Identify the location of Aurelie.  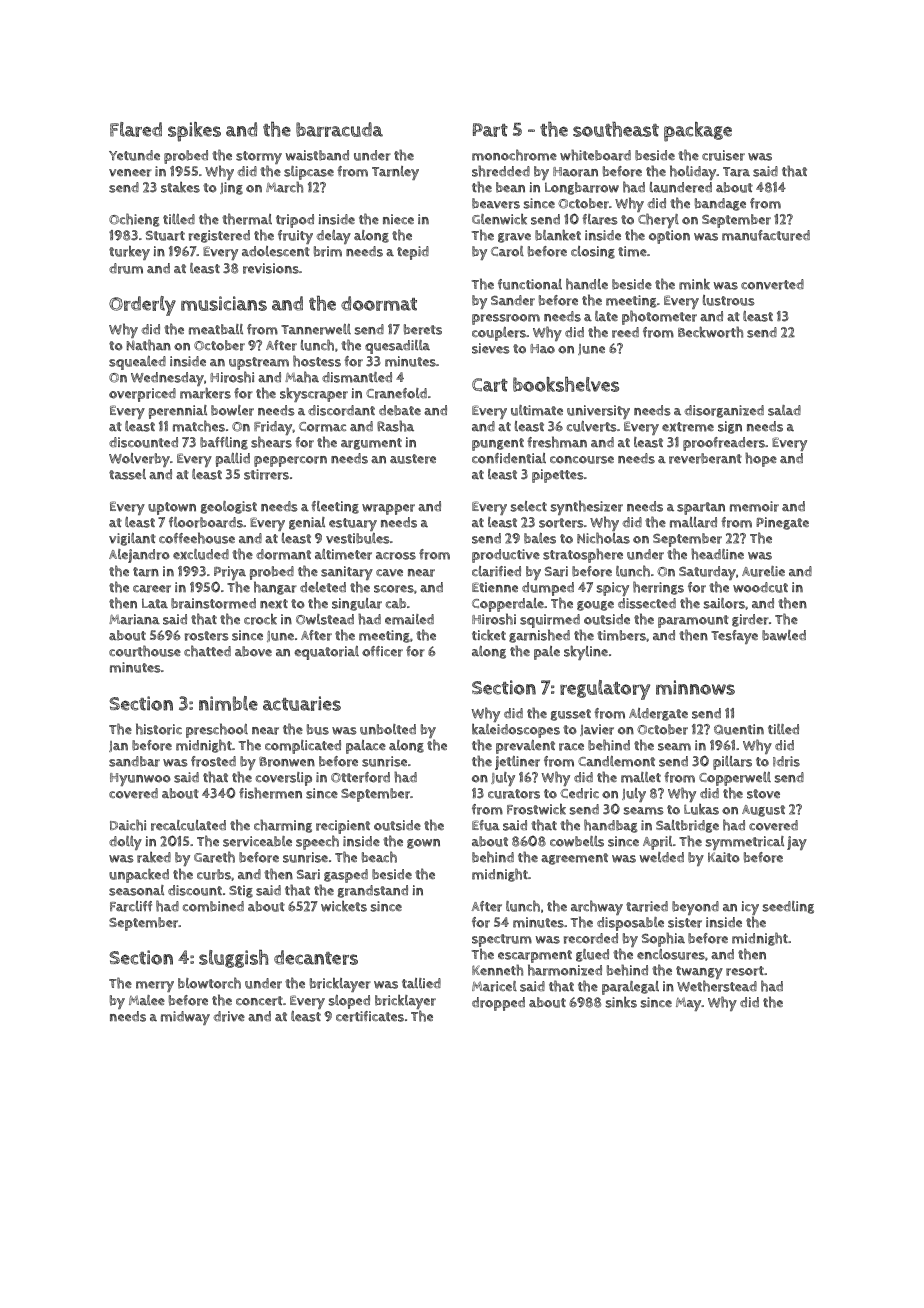
(763, 571).
